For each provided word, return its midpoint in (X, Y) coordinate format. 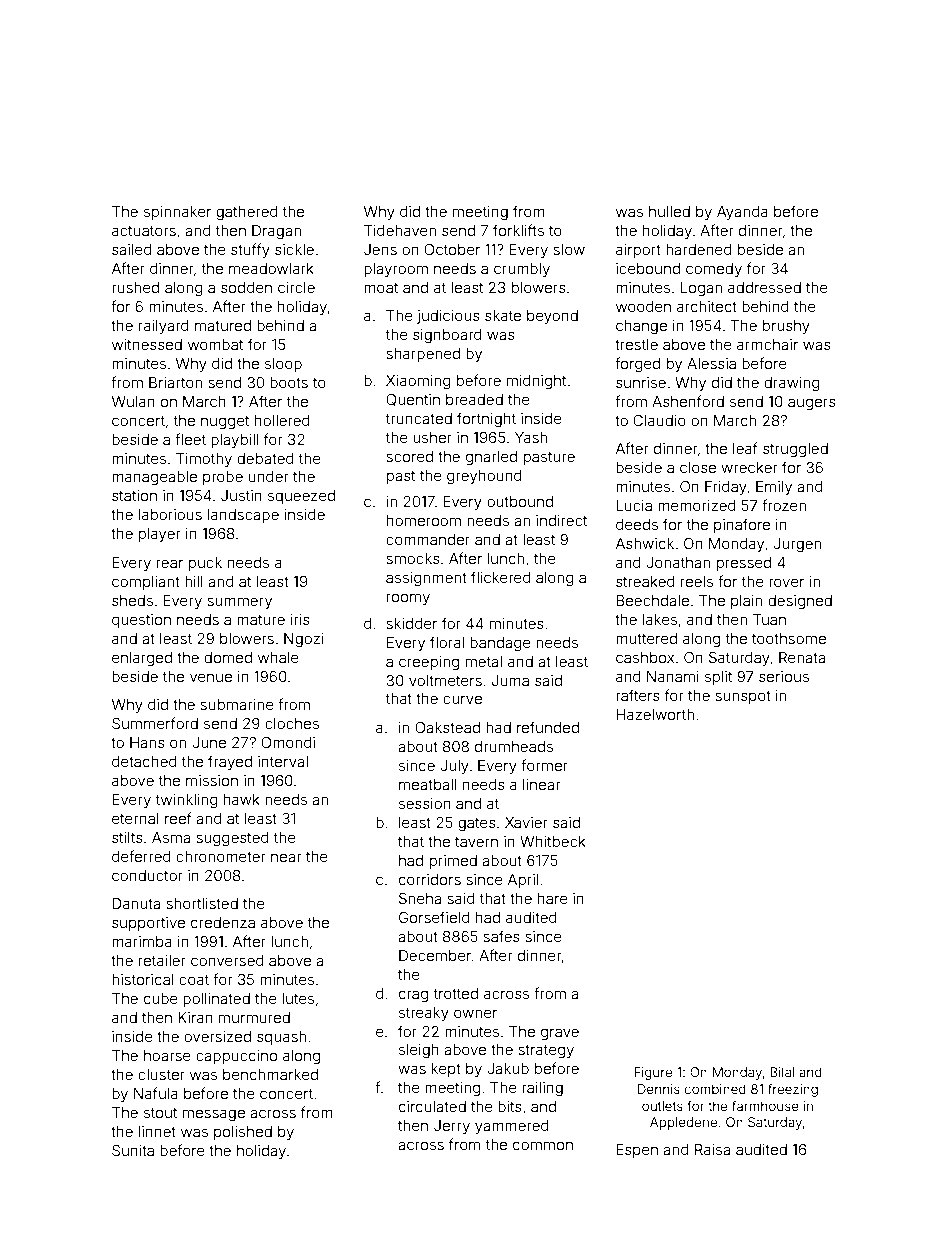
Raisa (712, 1149)
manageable (154, 478)
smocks (413, 558)
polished (243, 1133)
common (543, 1145)
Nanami (673, 676)
